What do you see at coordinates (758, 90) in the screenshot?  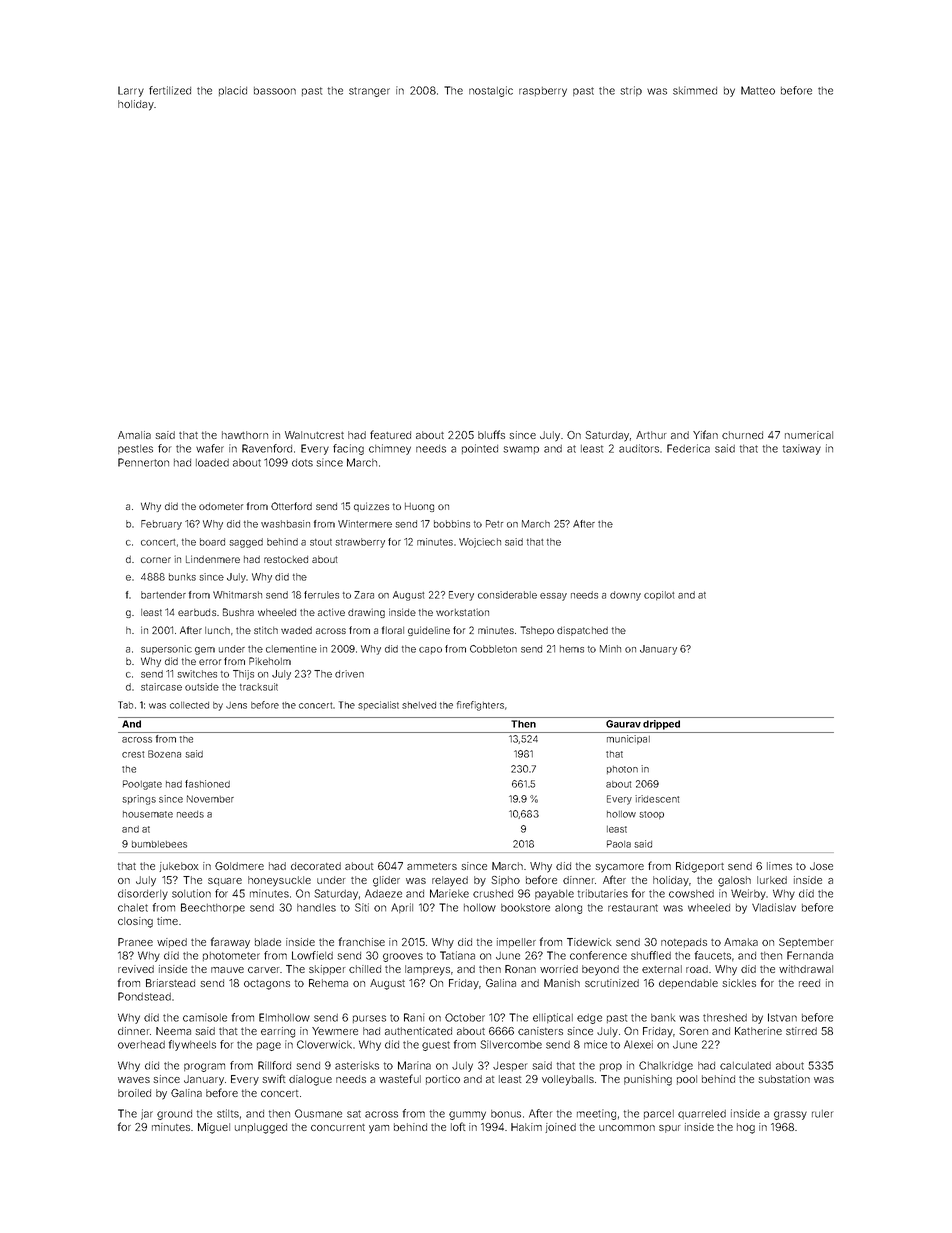 I see `Matteo` at bounding box center [758, 90].
